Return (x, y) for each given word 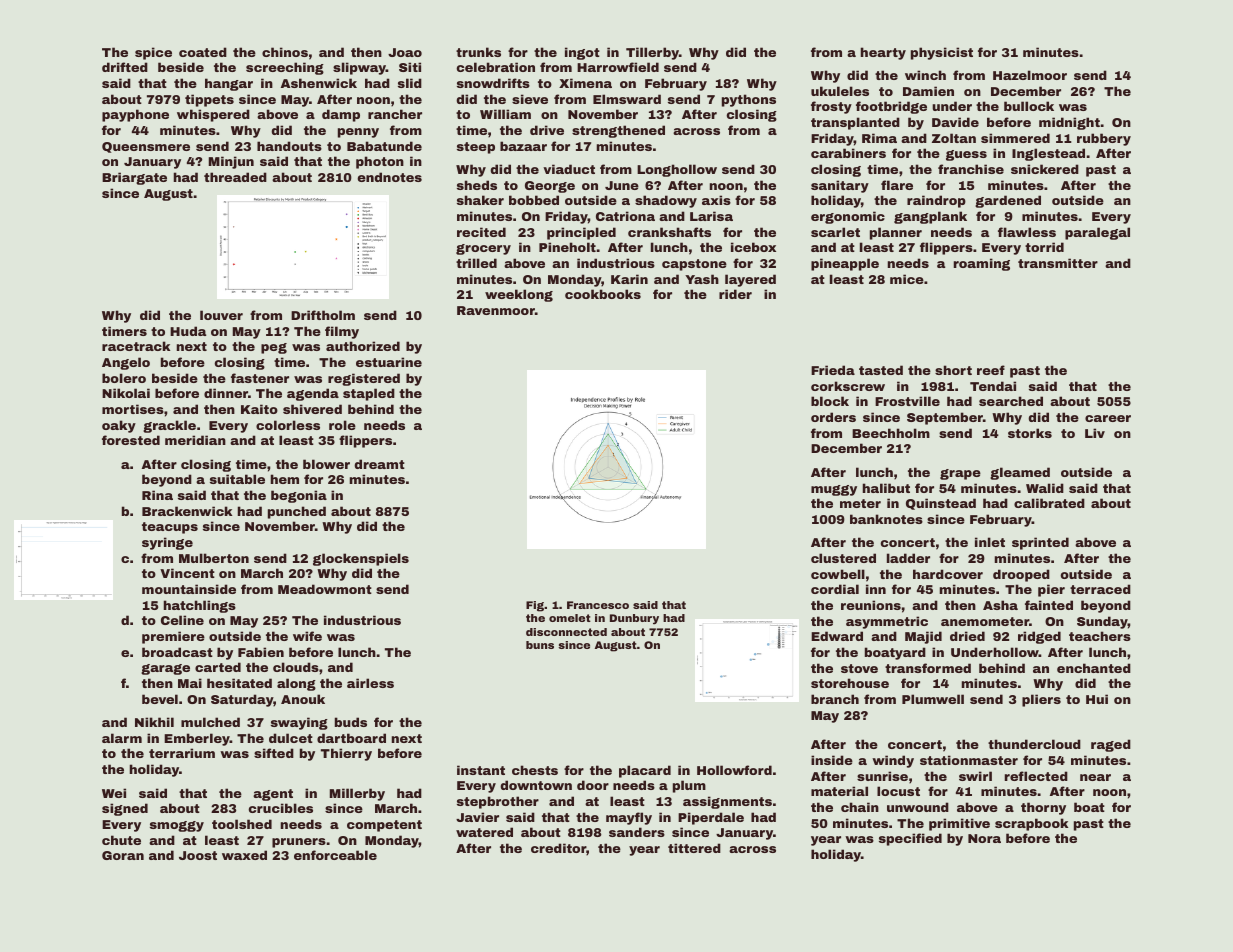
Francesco (598, 605)
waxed (244, 855)
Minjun (231, 162)
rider (735, 294)
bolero (124, 378)
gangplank (930, 217)
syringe (167, 543)
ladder (908, 558)
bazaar (523, 146)
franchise (971, 169)
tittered (694, 848)
